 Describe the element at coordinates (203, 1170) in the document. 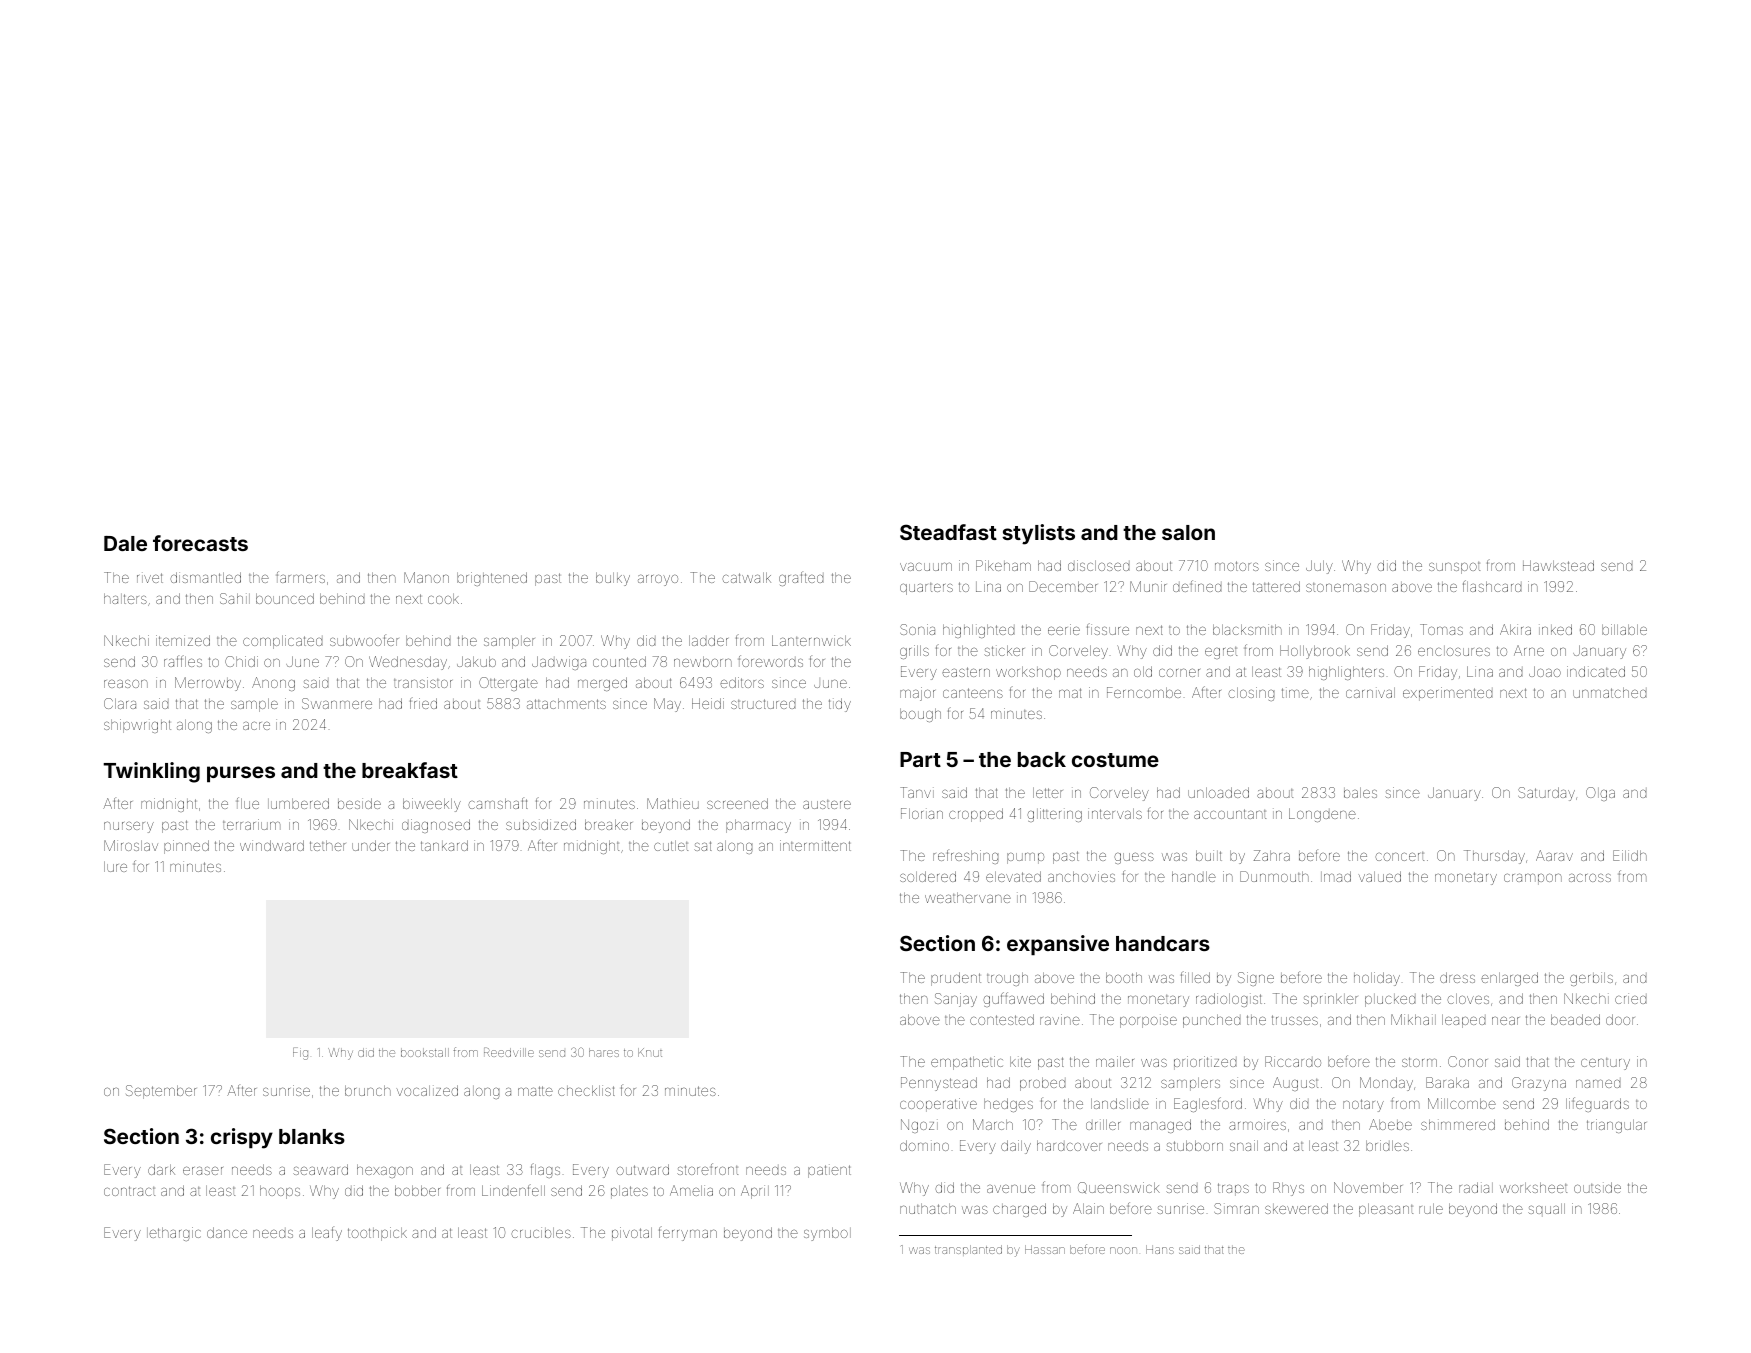

I see `eraser` at that location.
